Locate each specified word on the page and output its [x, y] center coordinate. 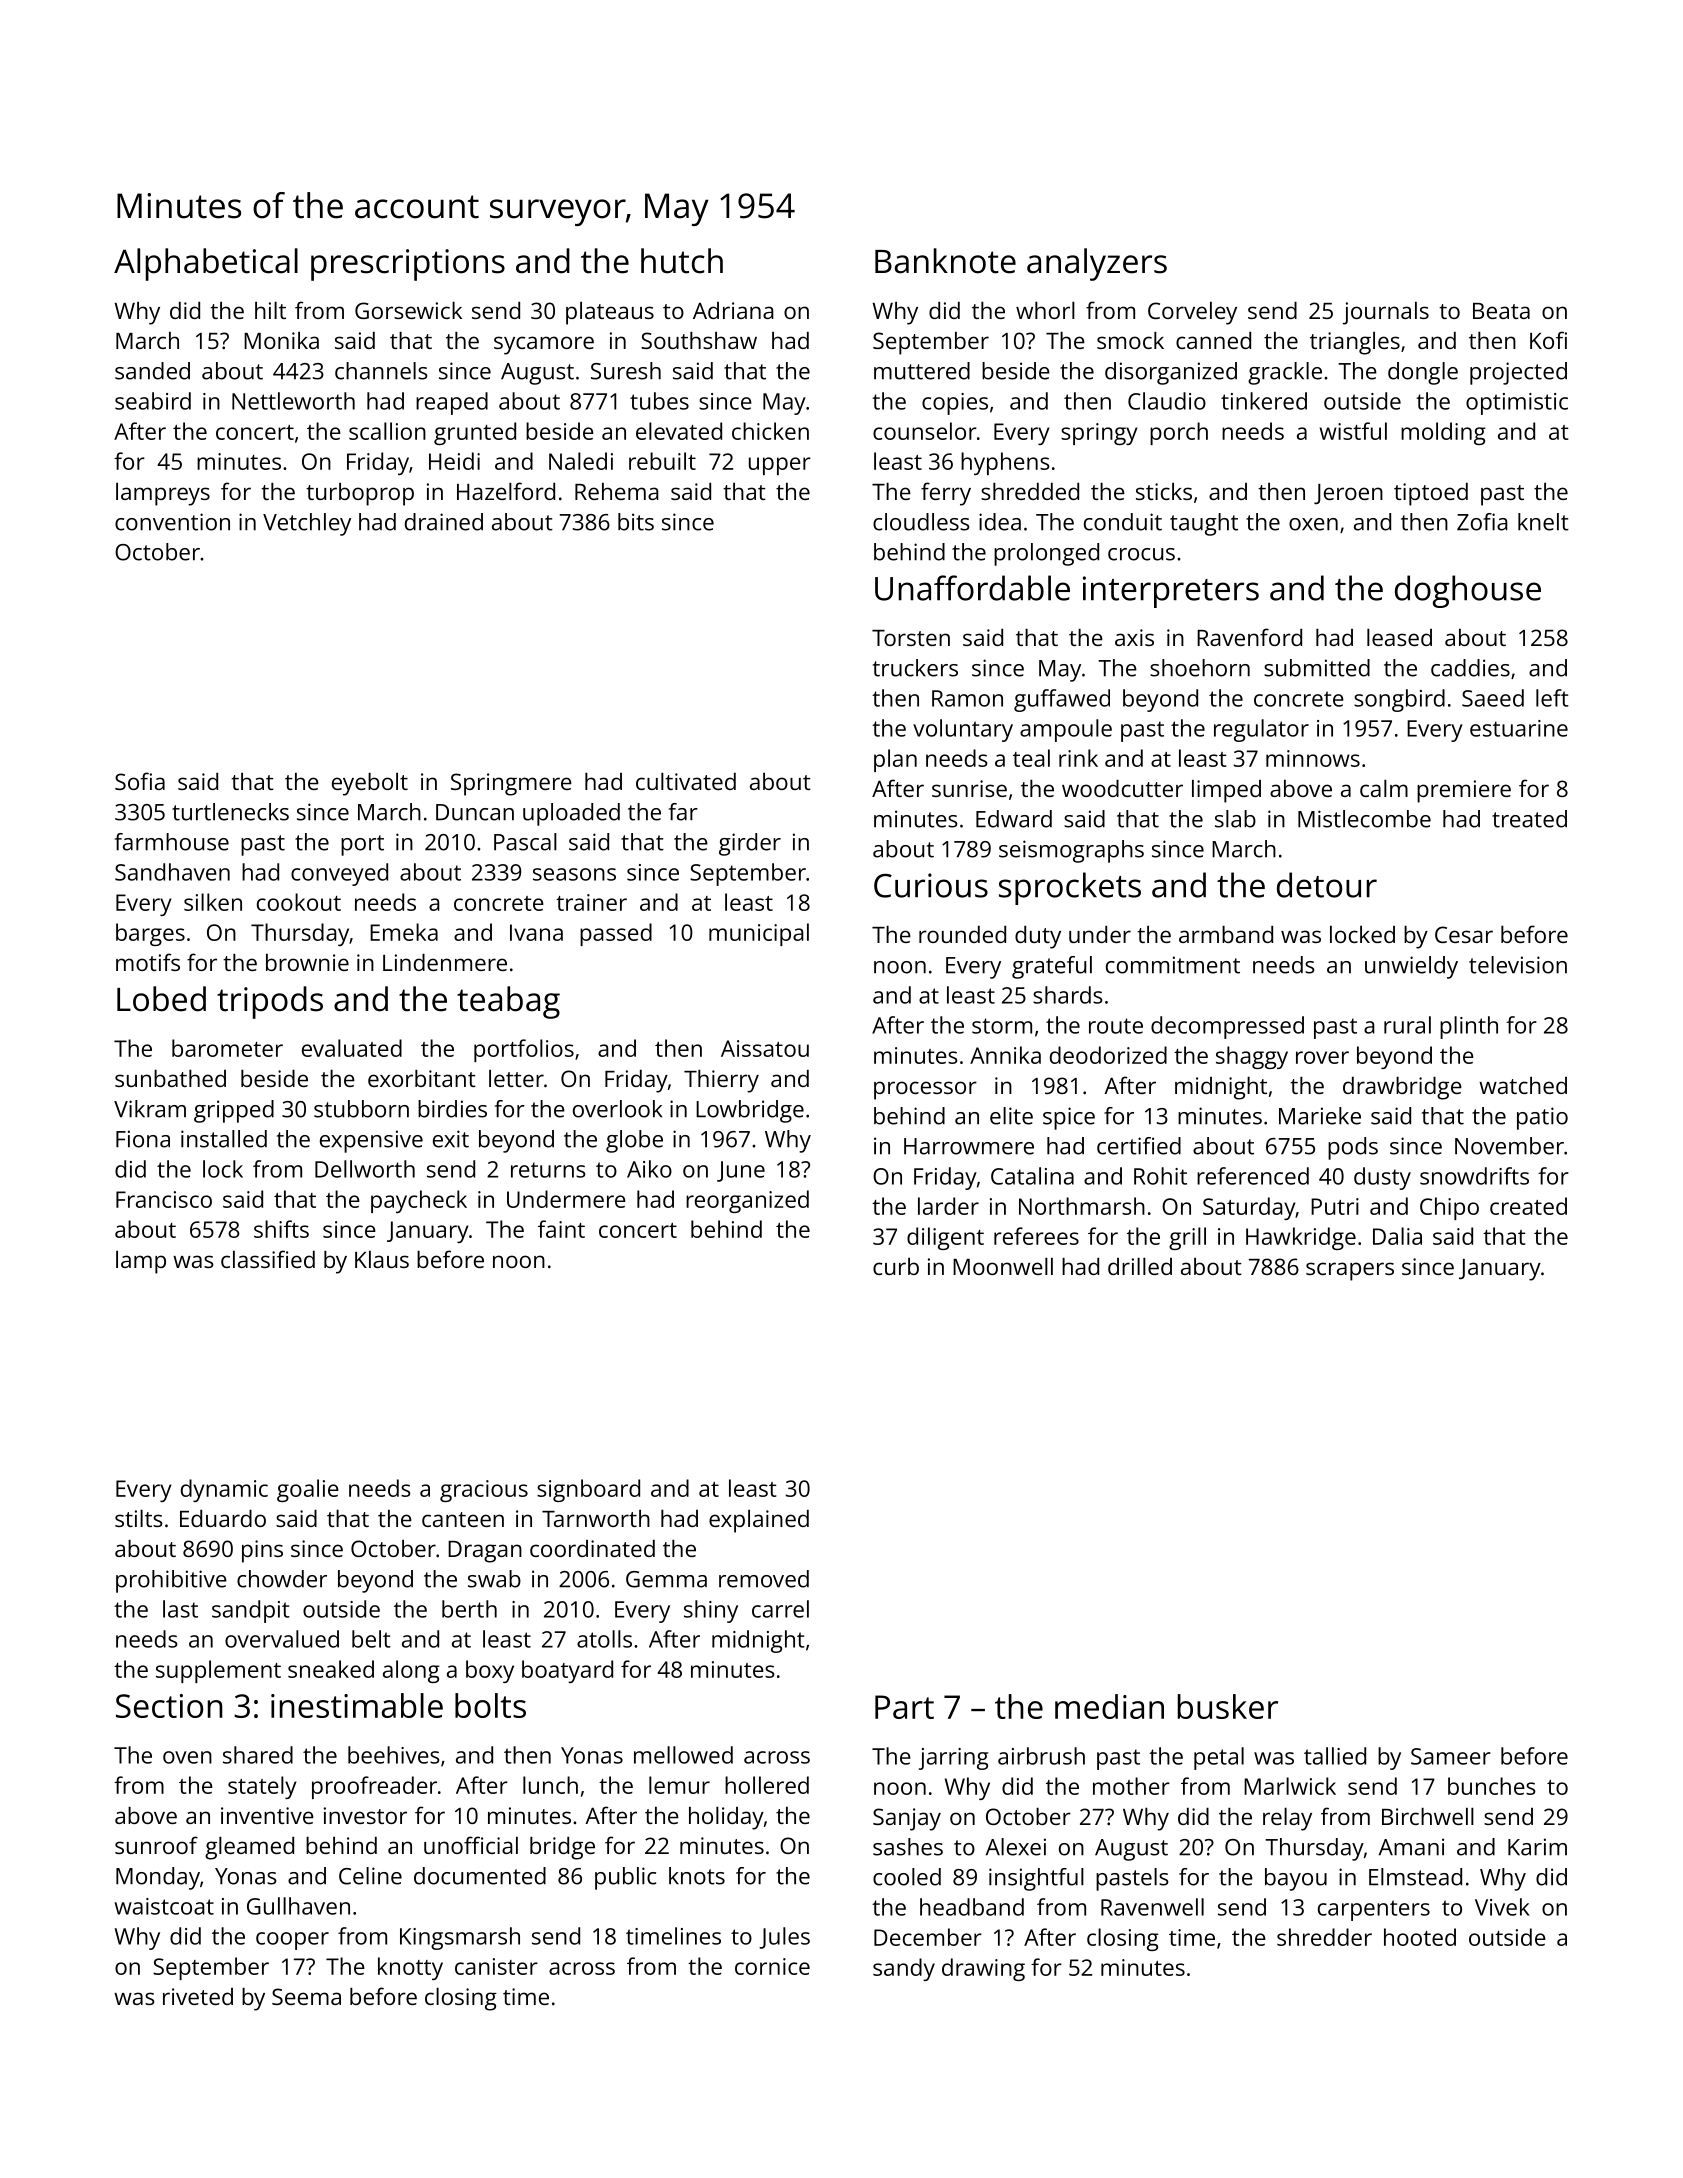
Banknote [945, 261]
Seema [306, 1996]
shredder [1324, 1937]
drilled [1140, 1266]
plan [895, 760]
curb [896, 1266]
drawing [983, 1969]
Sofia [140, 781]
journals [1386, 313]
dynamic [224, 1490]
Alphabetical [206, 264]
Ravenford [1249, 637]
